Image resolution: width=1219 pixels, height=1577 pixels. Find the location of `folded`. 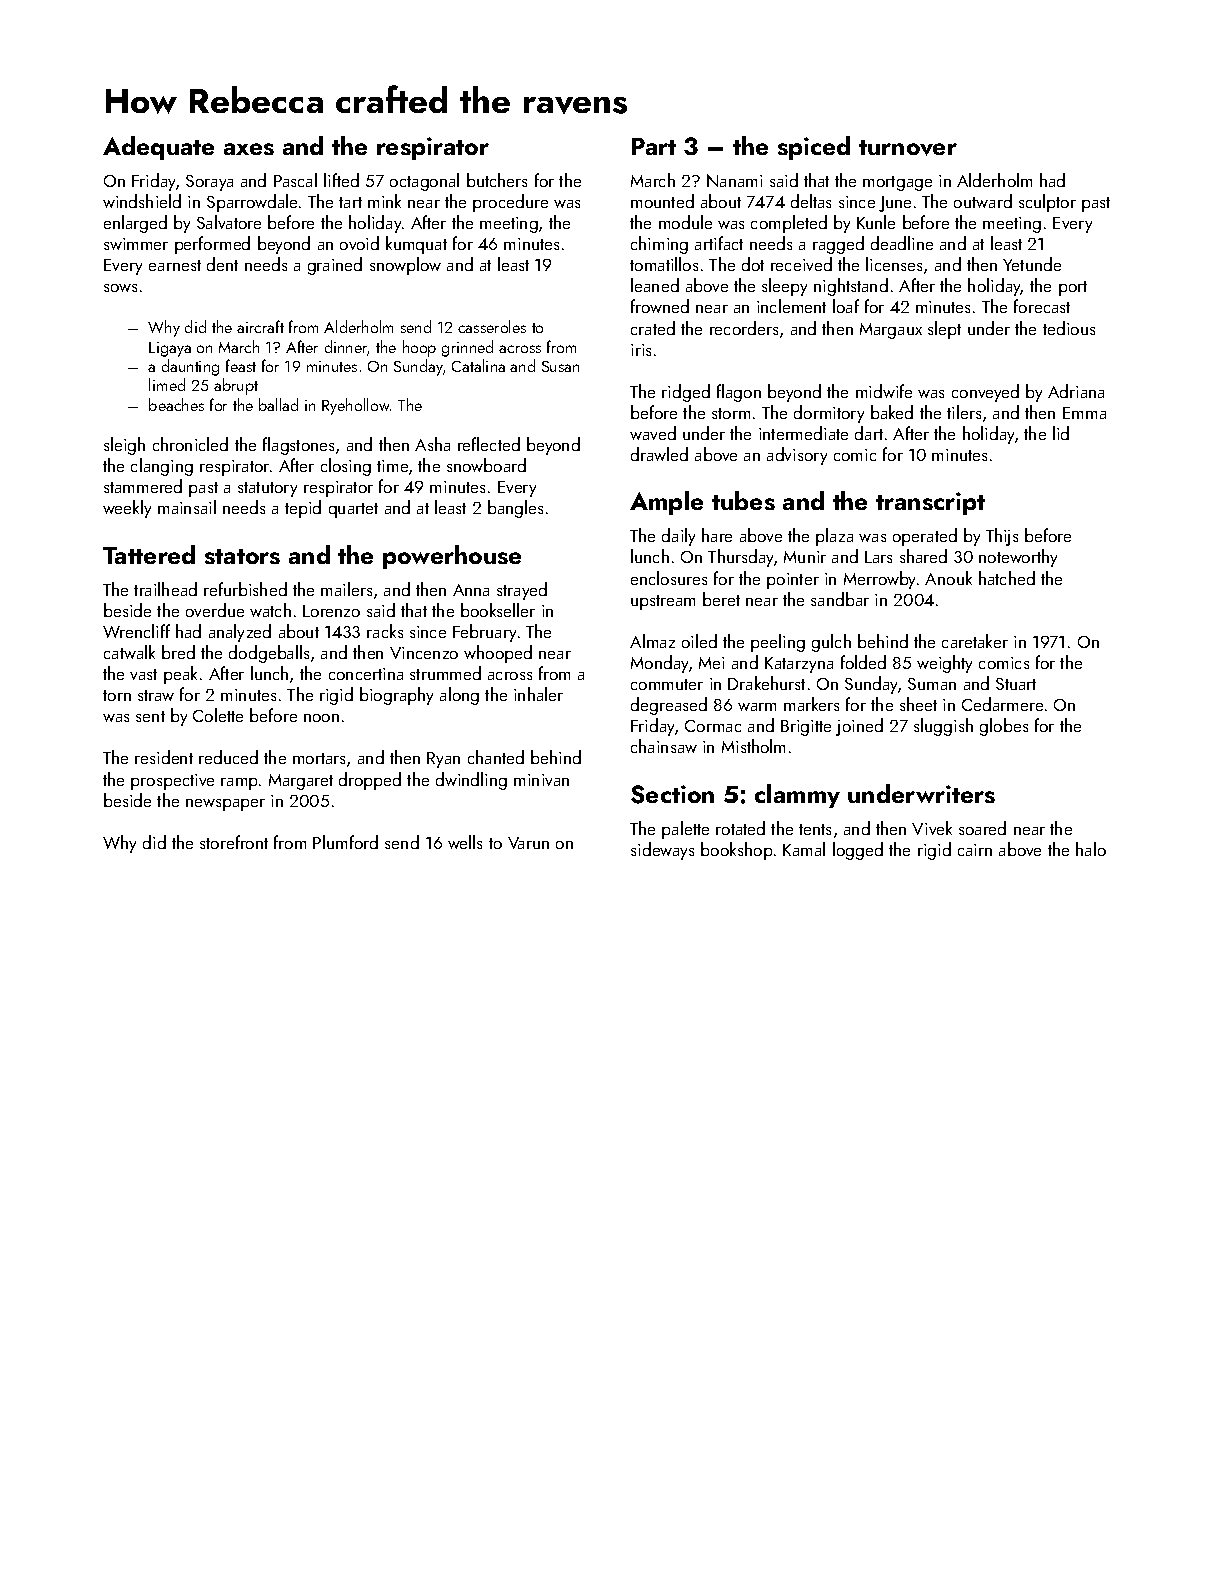

folded is located at coordinates (863, 662).
